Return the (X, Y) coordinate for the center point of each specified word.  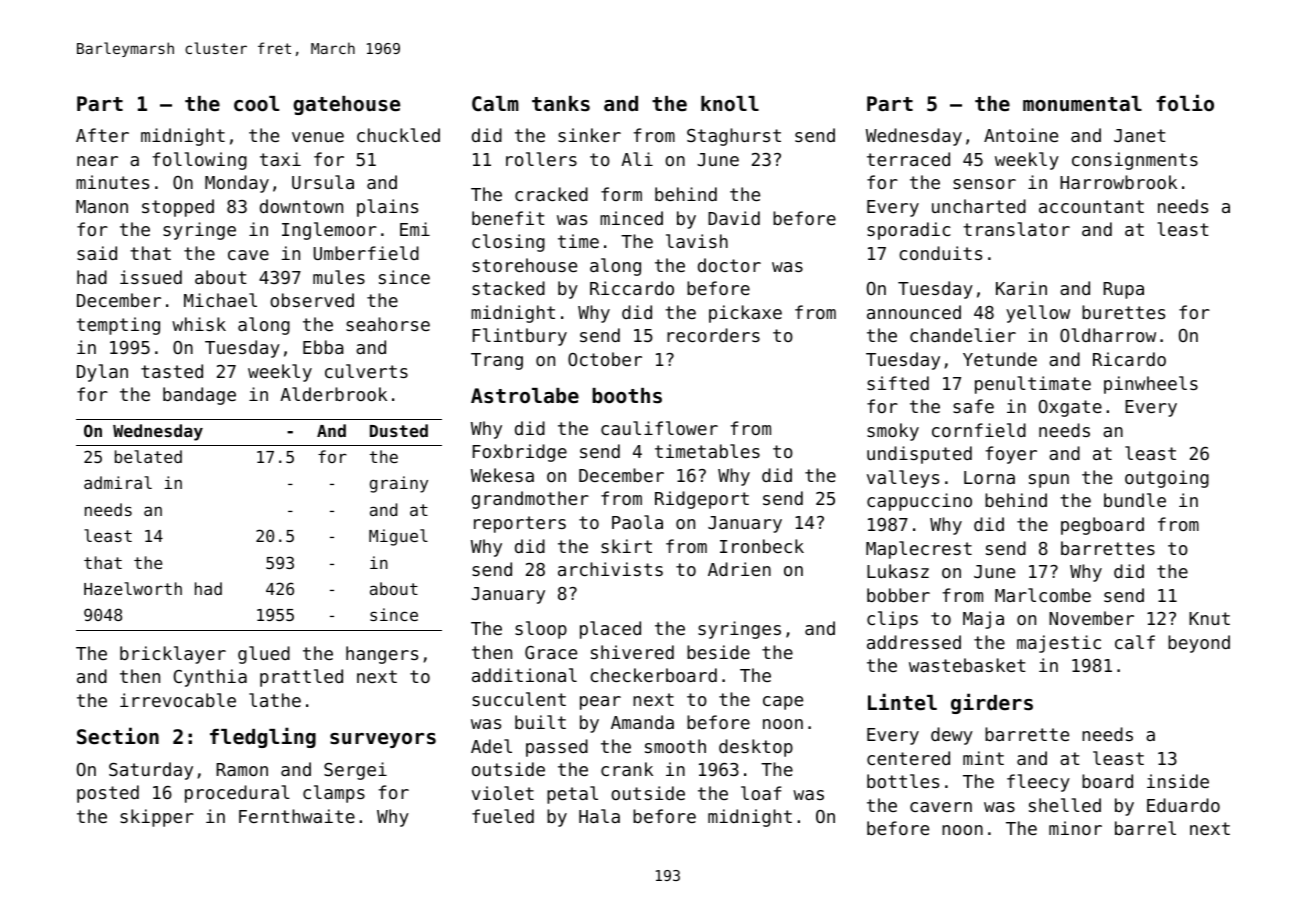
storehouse (524, 265)
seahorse (388, 324)
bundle (1135, 500)
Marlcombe (1043, 595)
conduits (940, 253)
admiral (118, 482)
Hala (599, 816)
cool (256, 104)
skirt (626, 546)
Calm (495, 104)
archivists (610, 569)
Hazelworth (133, 588)
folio (1185, 102)
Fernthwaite (297, 816)
